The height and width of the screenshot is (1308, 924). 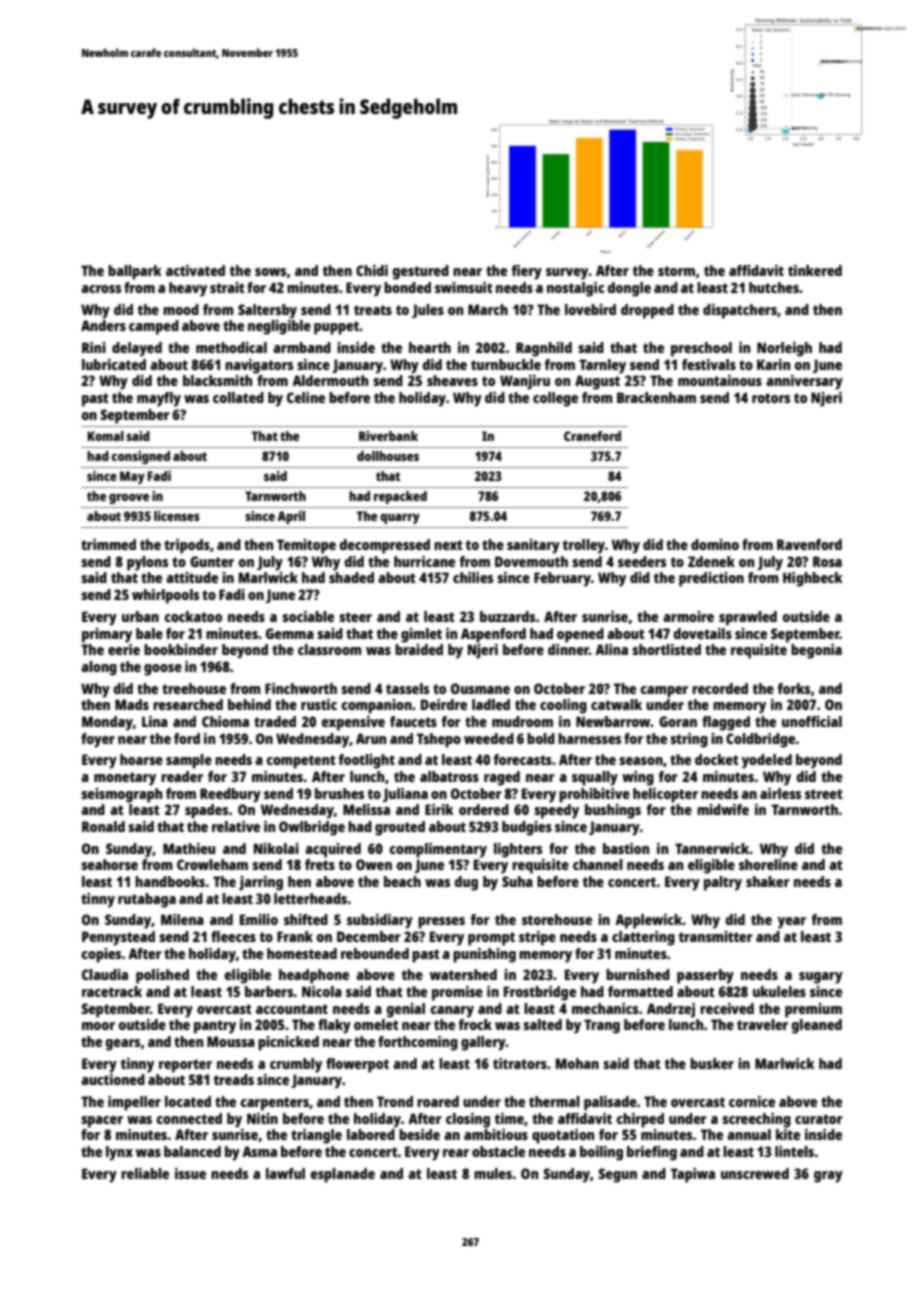 What do you see at coordinates (502, 778) in the screenshot?
I see `raged` at bounding box center [502, 778].
